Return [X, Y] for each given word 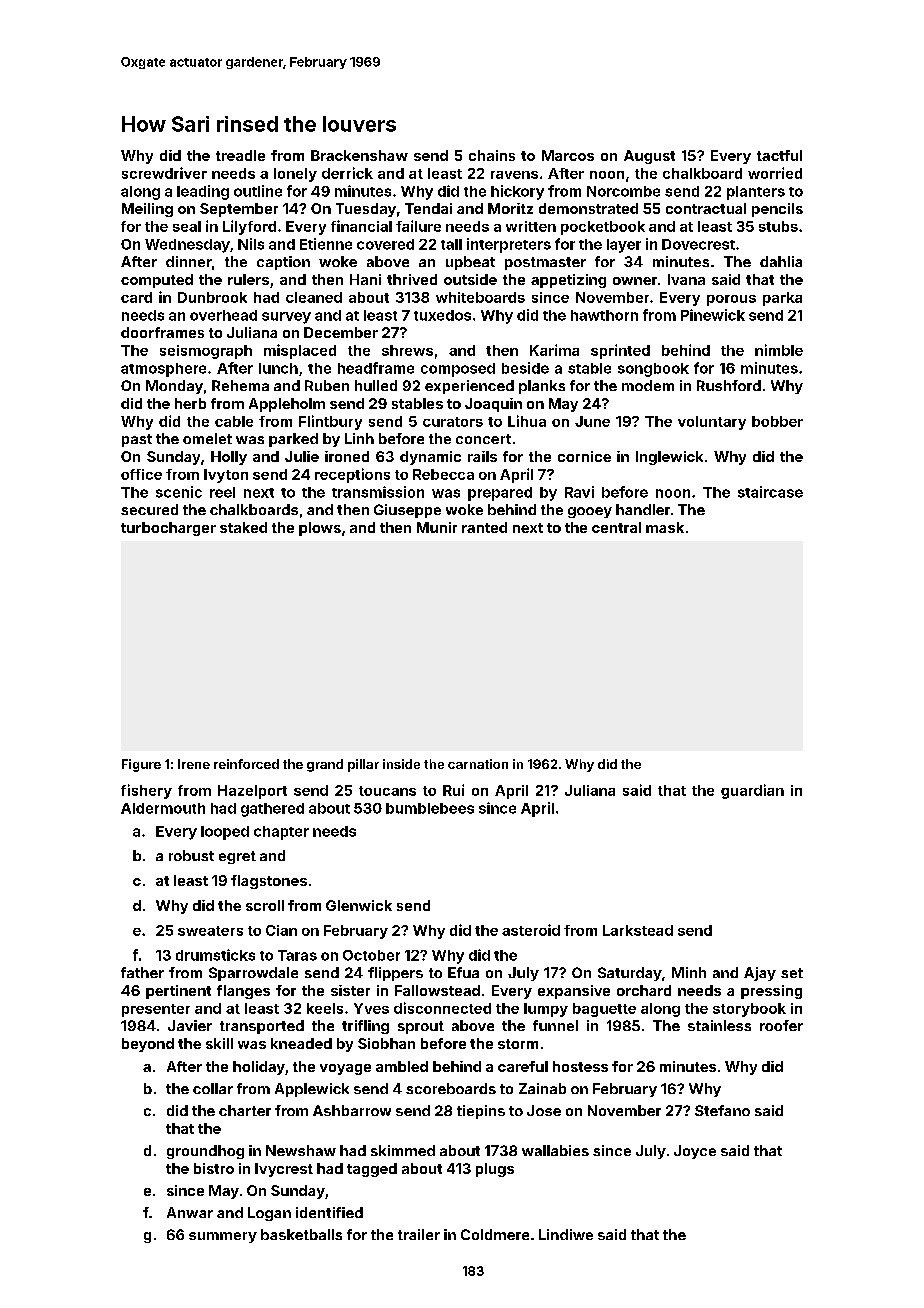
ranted [484, 527]
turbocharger [168, 529]
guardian [752, 791]
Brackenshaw [359, 155]
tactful [779, 155]
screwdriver [164, 173]
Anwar [190, 1212]
